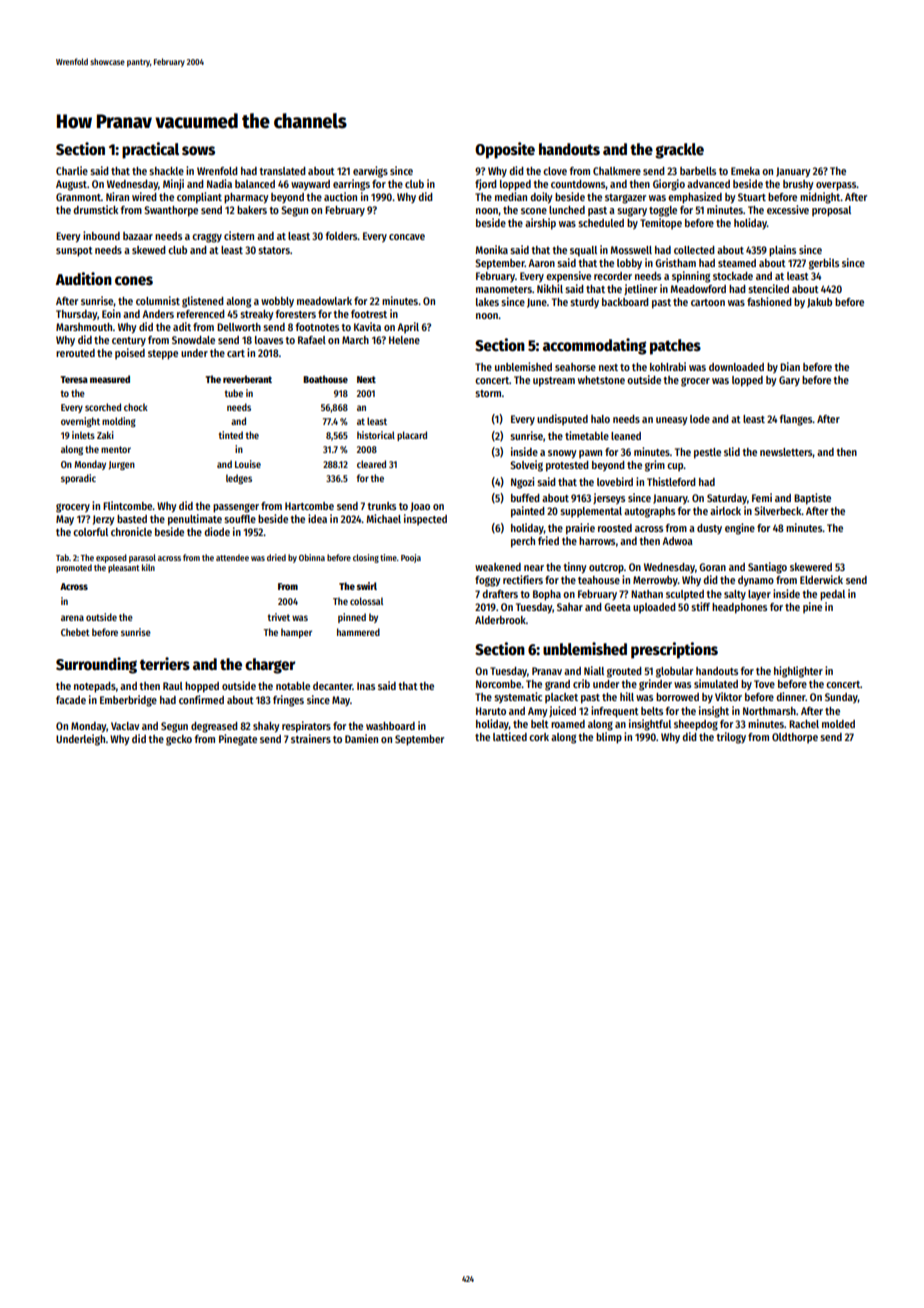 Image resolution: width=924 pixels, height=1308 pixels. What do you see at coordinates (84, 278) in the screenshot?
I see `Audition` at bounding box center [84, 278].
